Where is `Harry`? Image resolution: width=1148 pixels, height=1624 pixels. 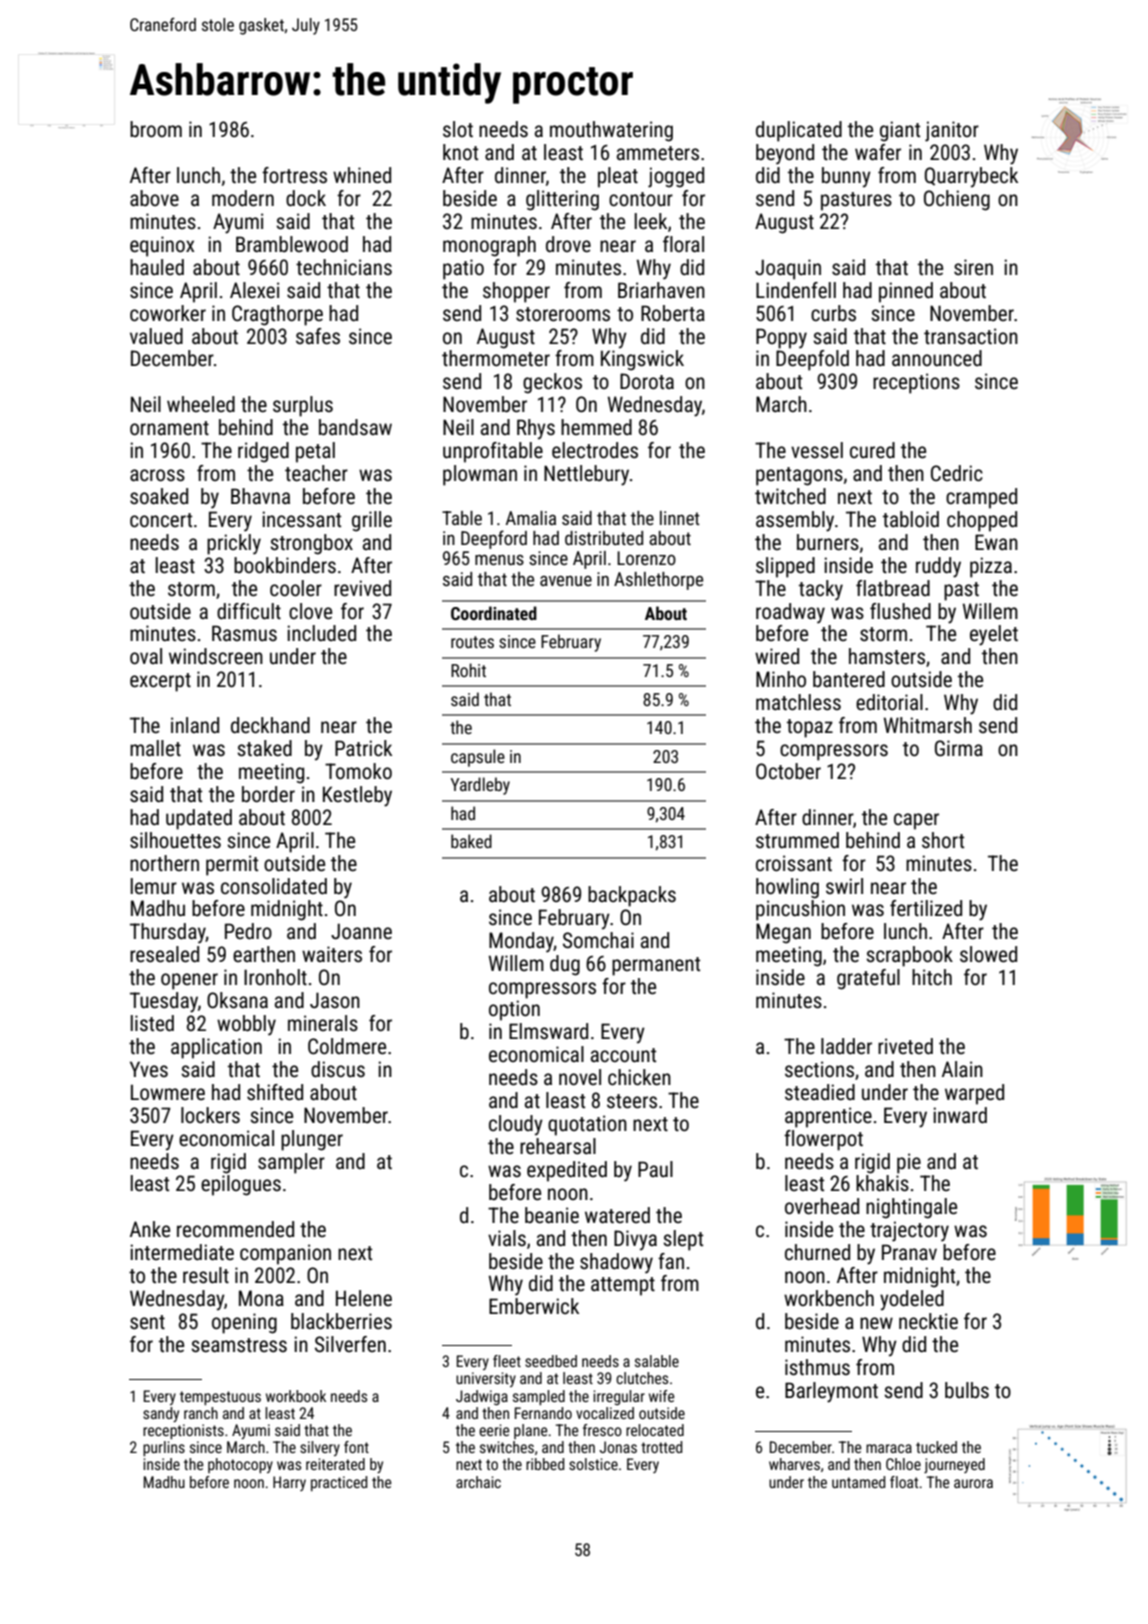
Harry is located at coordinates (289, 1483).
